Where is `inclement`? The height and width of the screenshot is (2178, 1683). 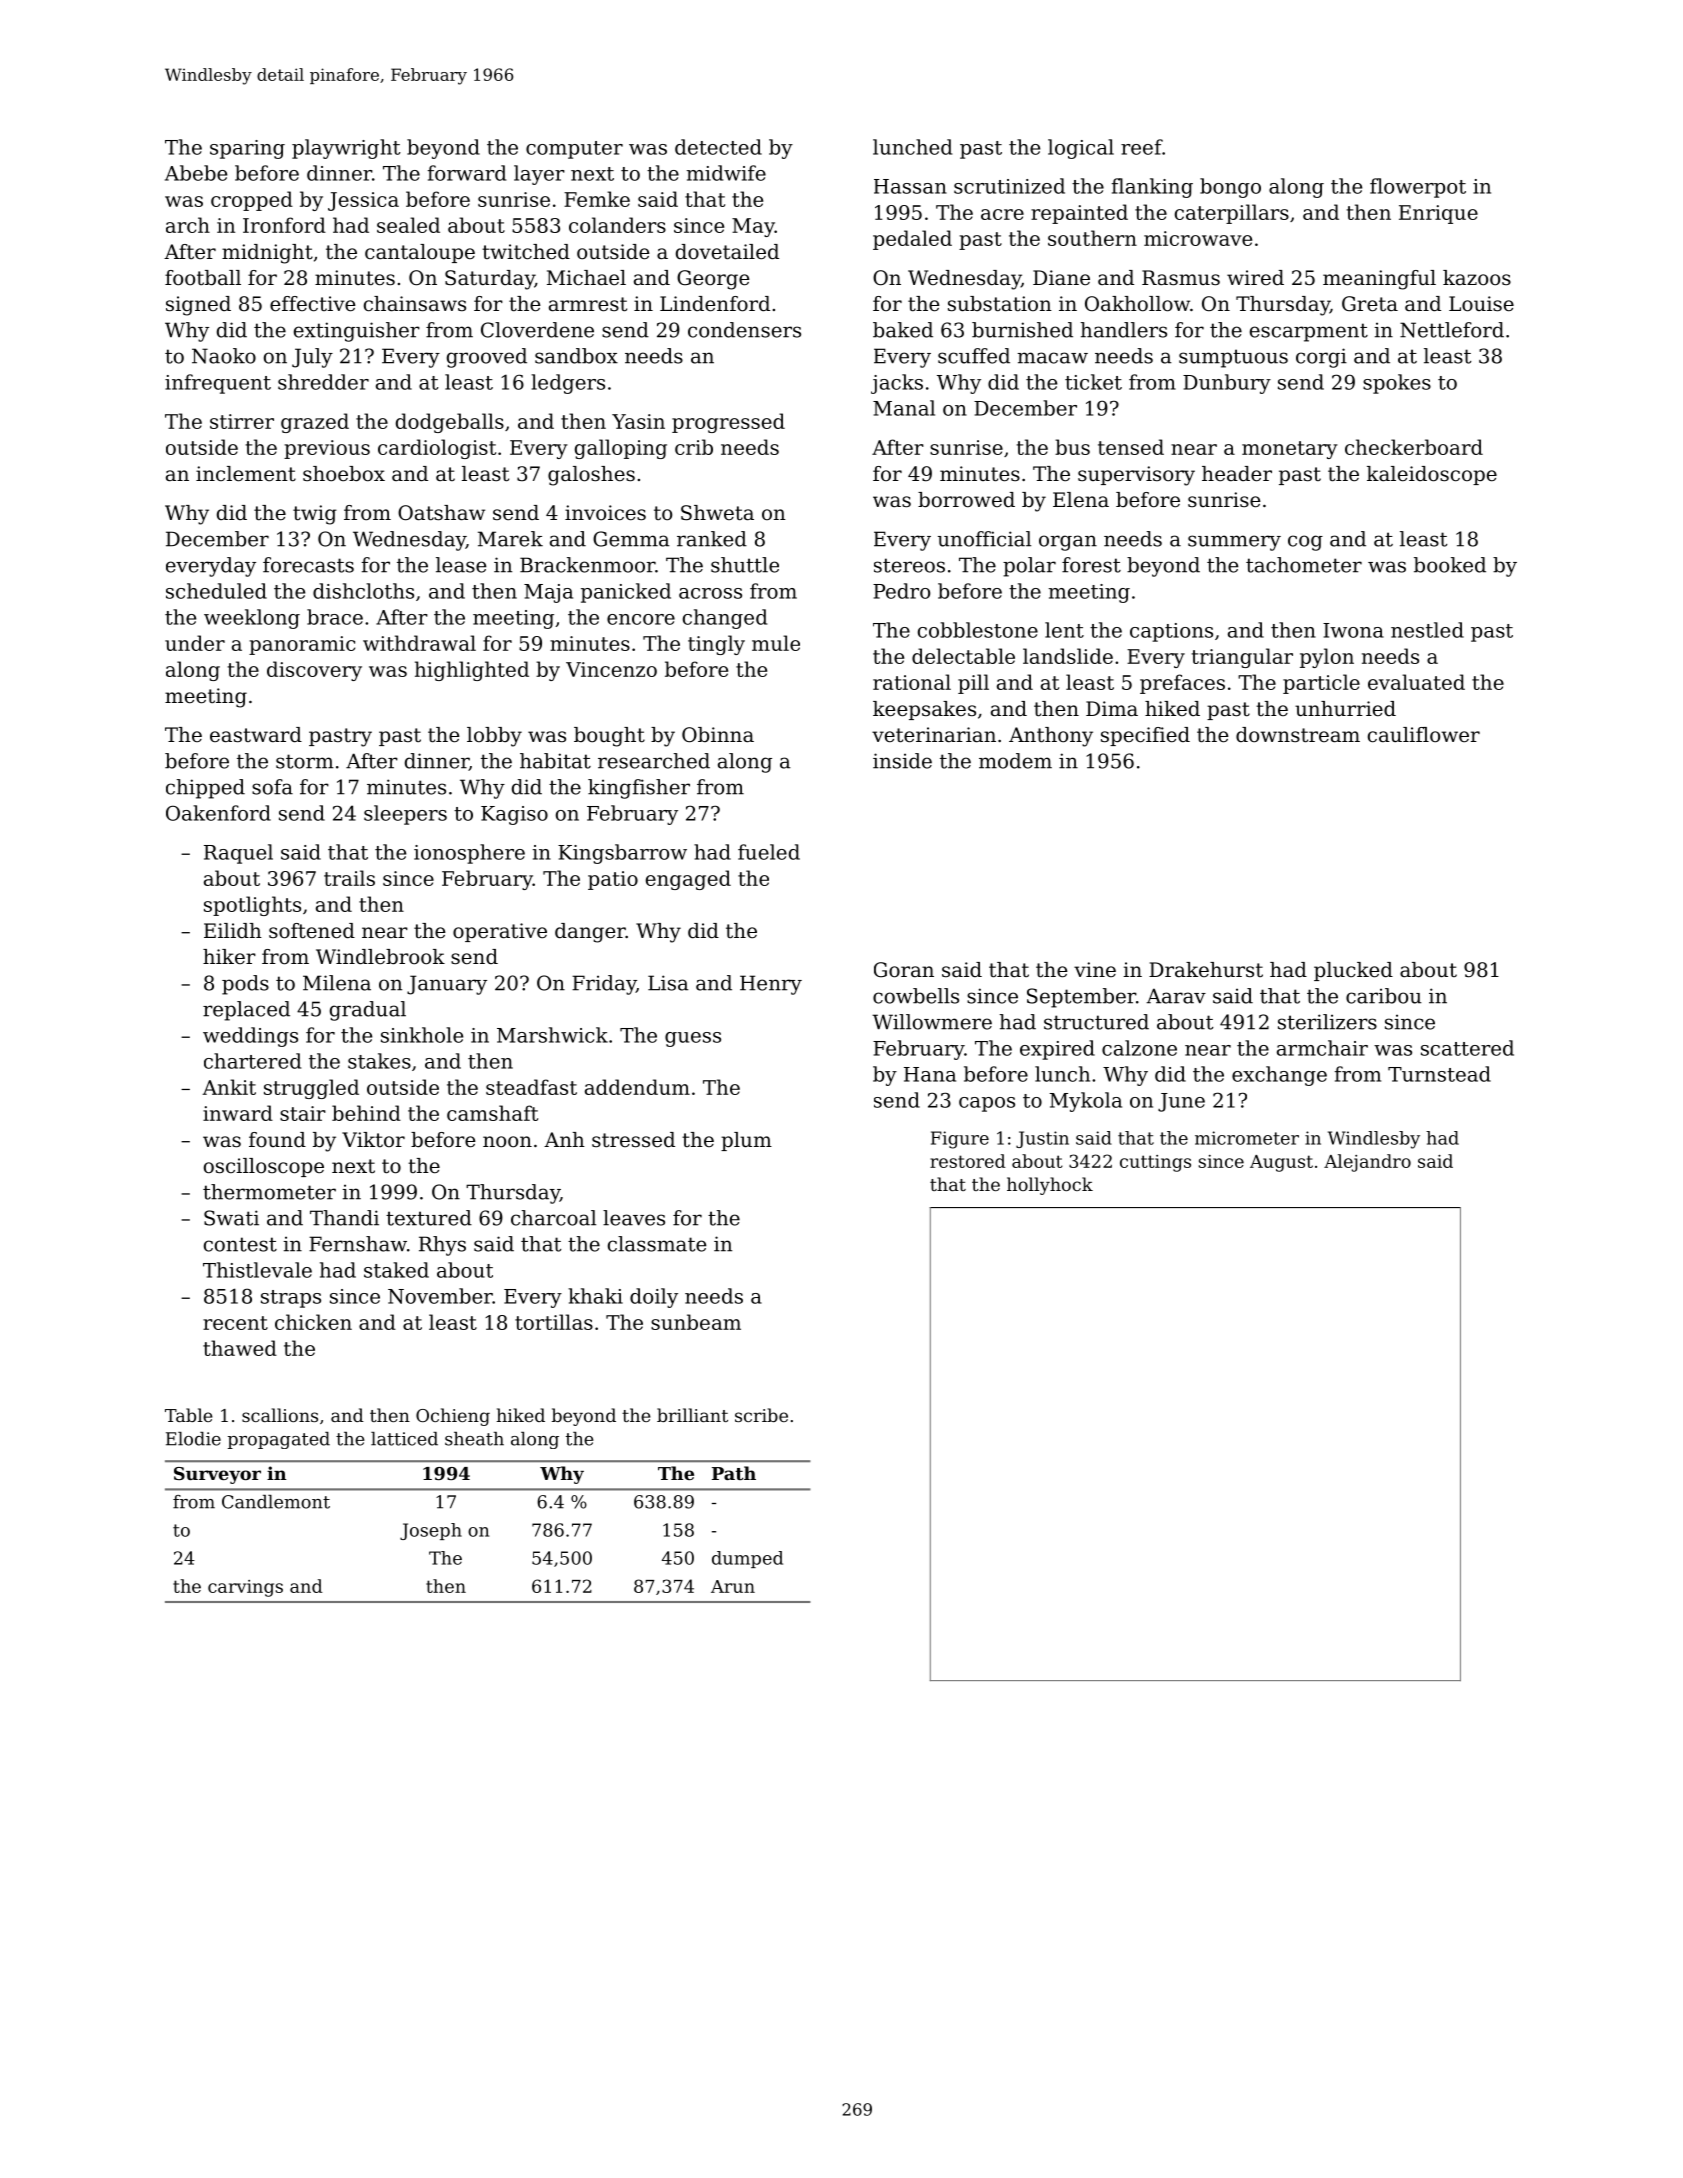 inclement is located at coordinates (246, 474).
